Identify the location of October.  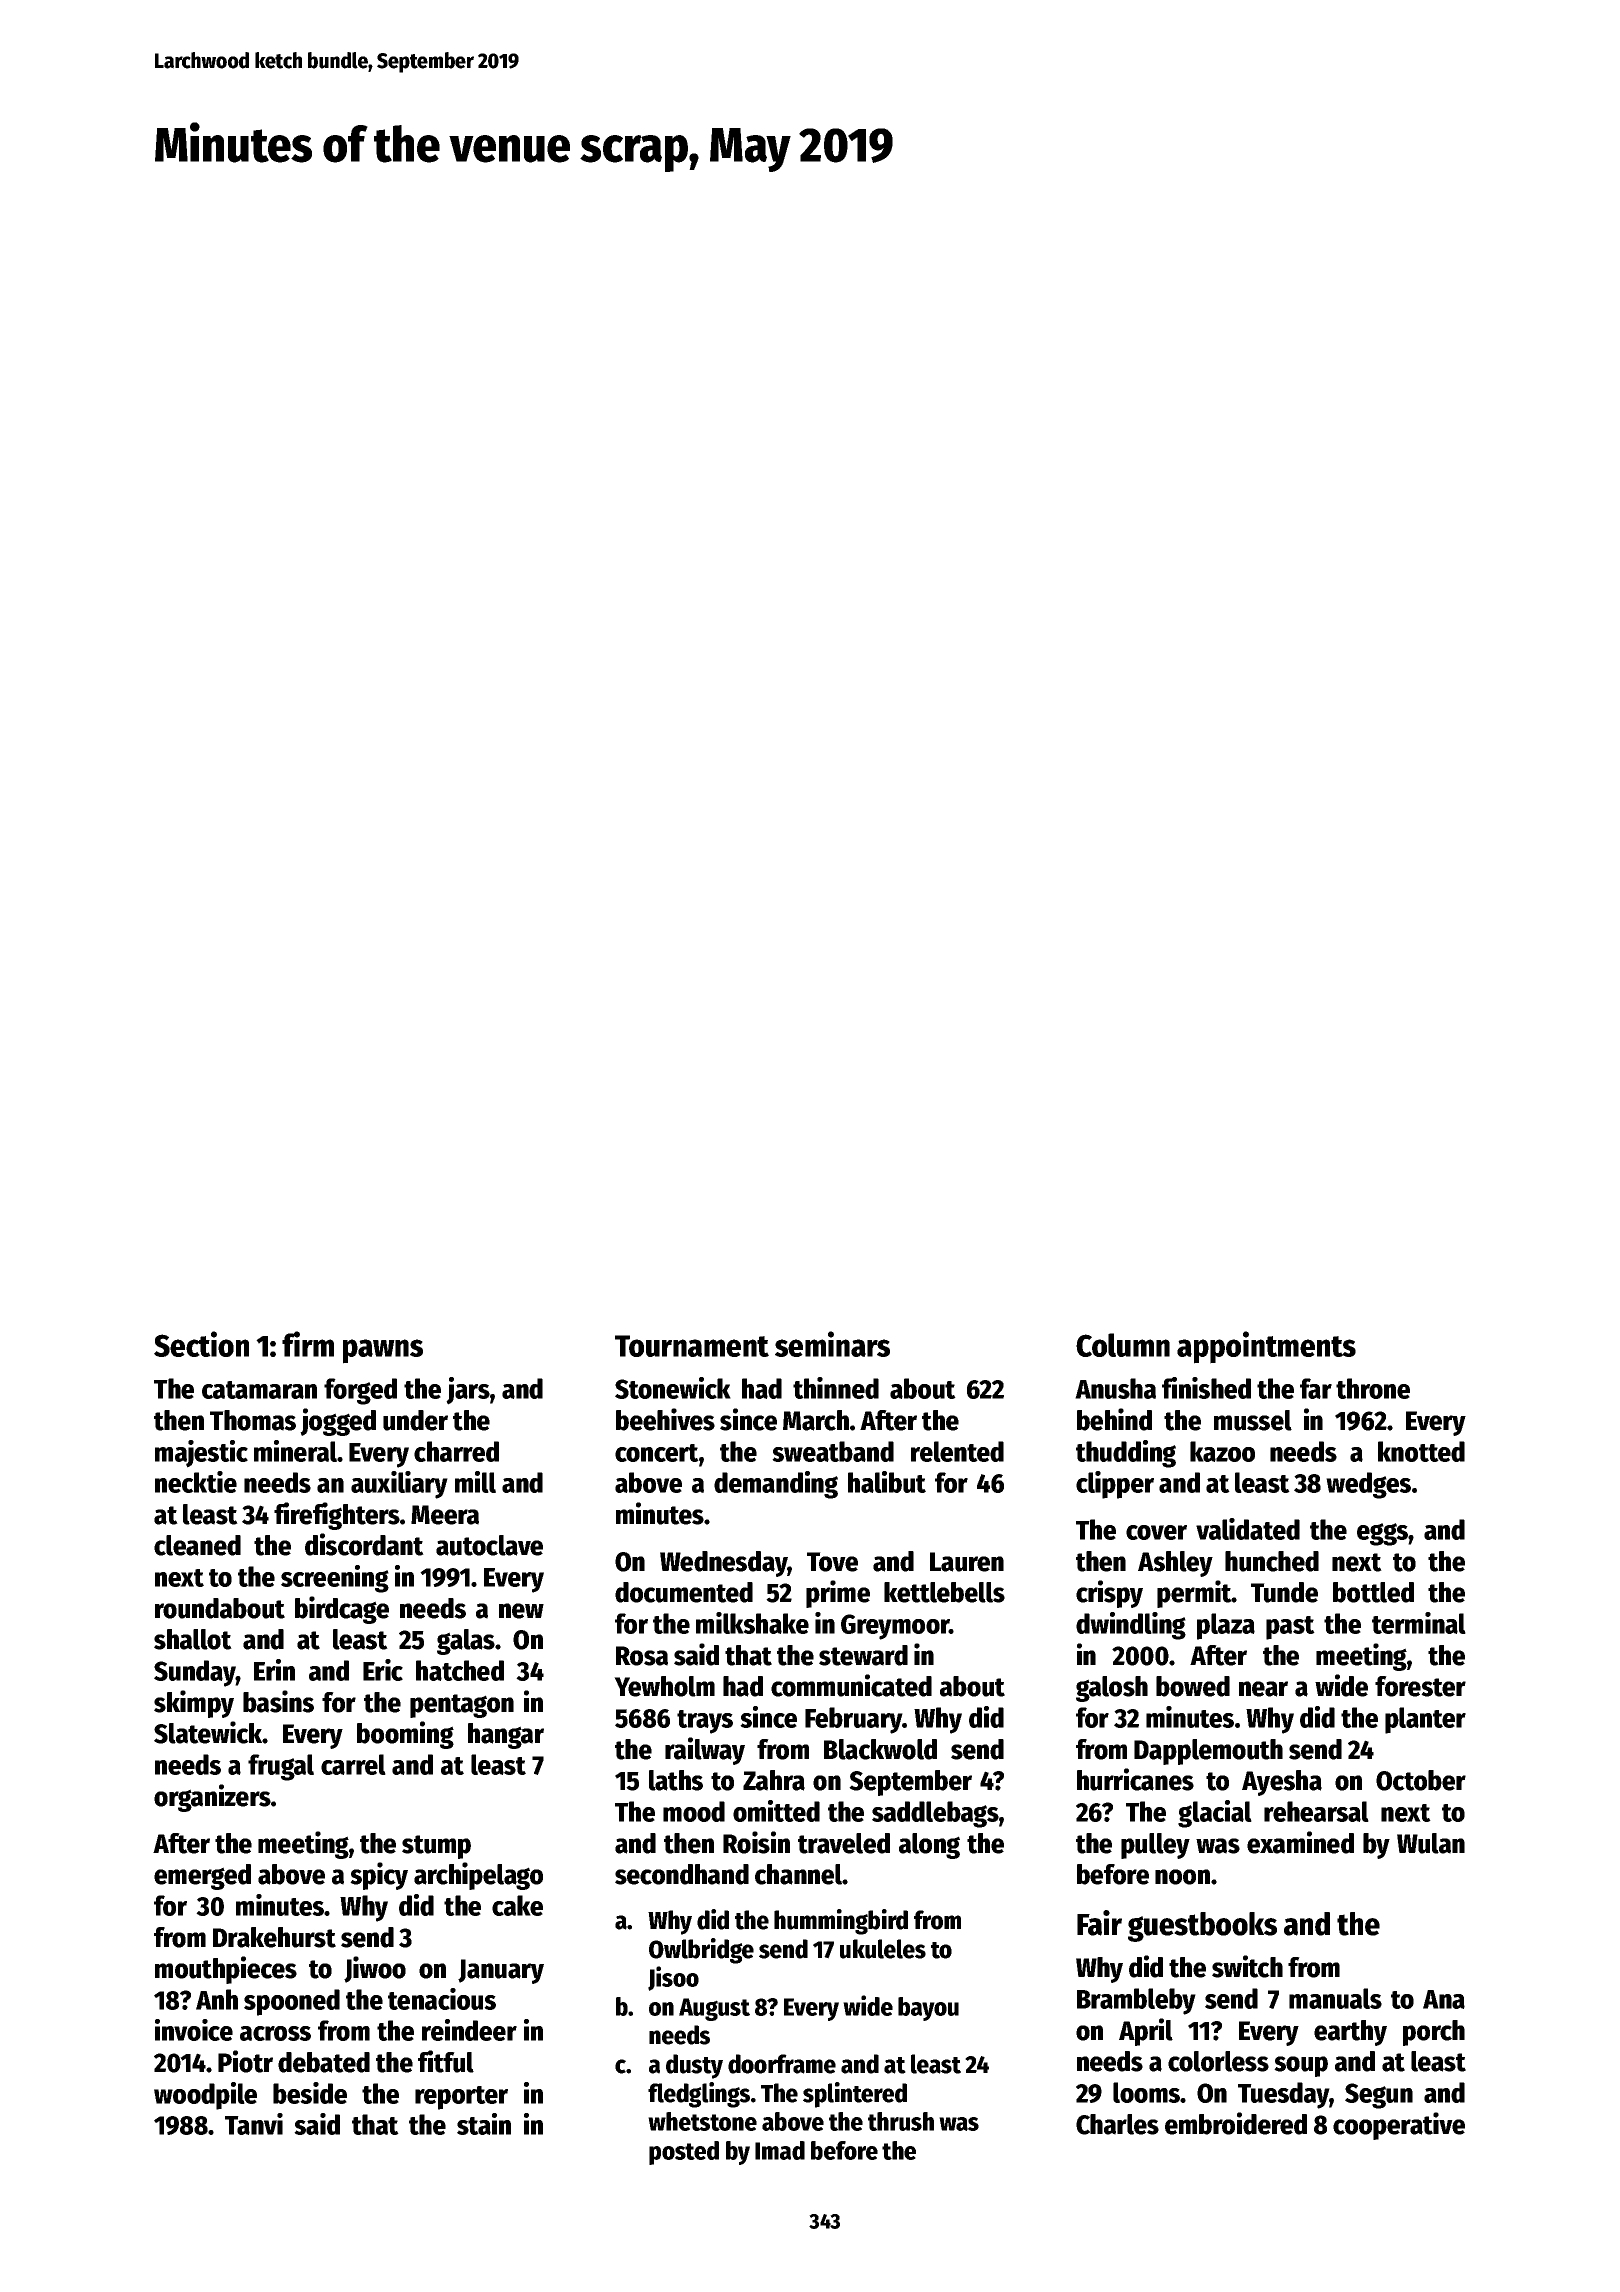
(1421, 1780).
